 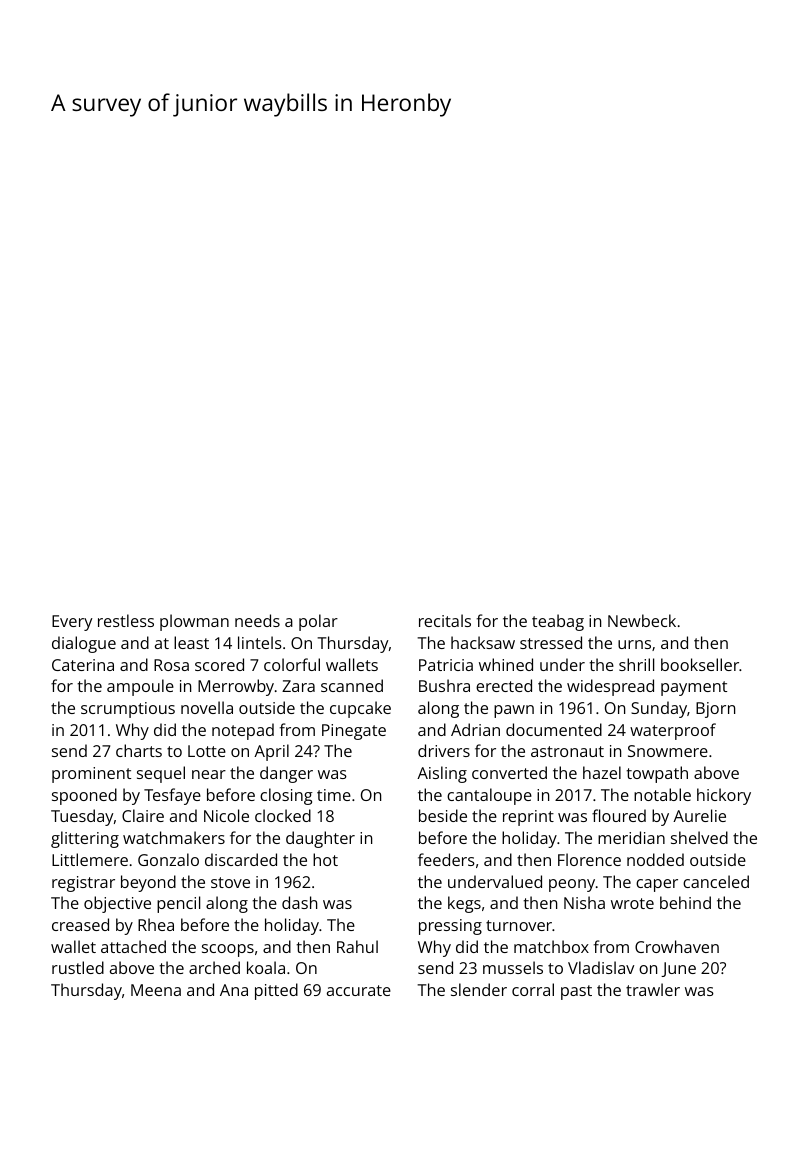 What do you see at coordinates (357, 946) in the screenshot?
I see `Rahul` at bounding box center [357, 946].
